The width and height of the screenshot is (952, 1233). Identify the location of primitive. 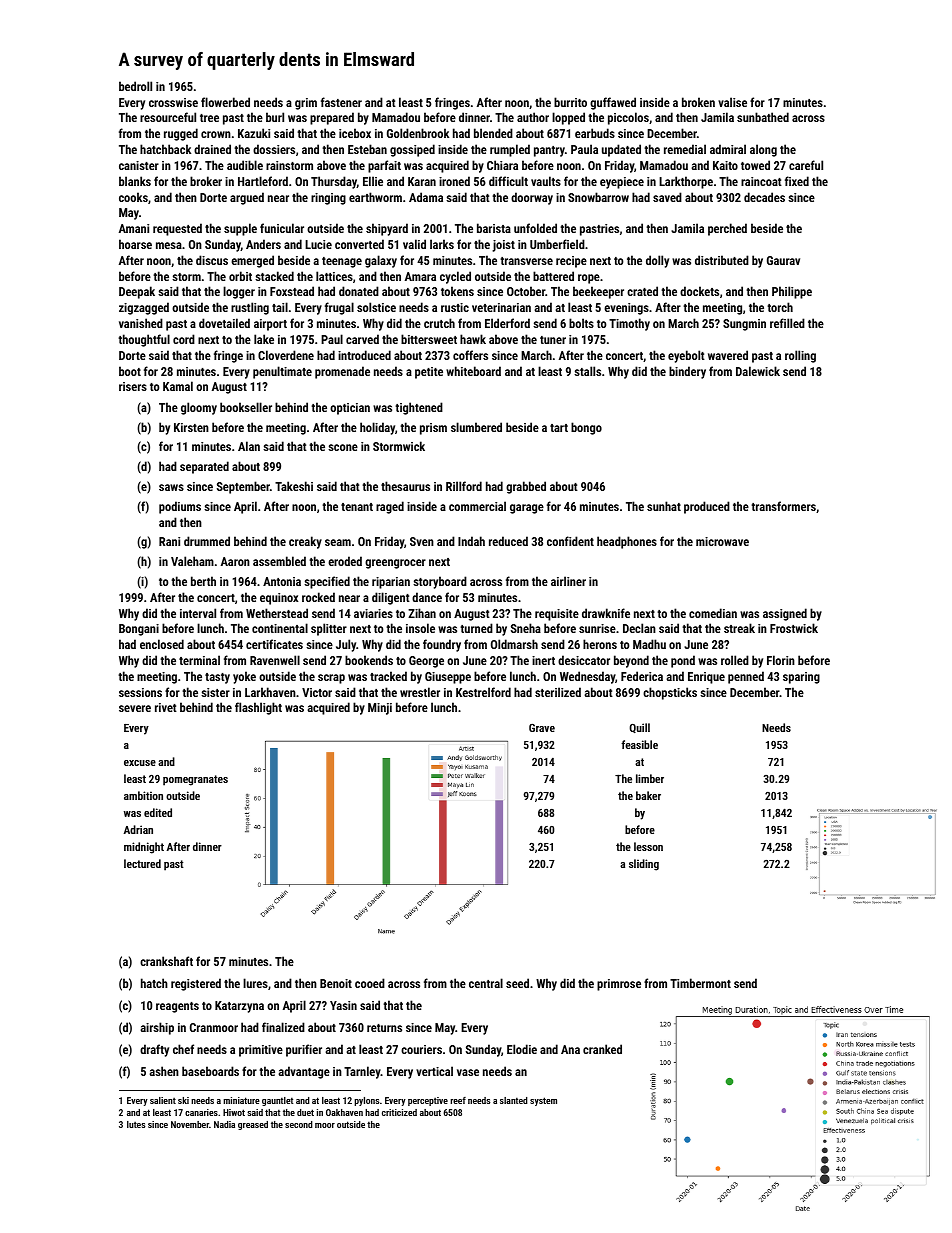
(261, 1051).
